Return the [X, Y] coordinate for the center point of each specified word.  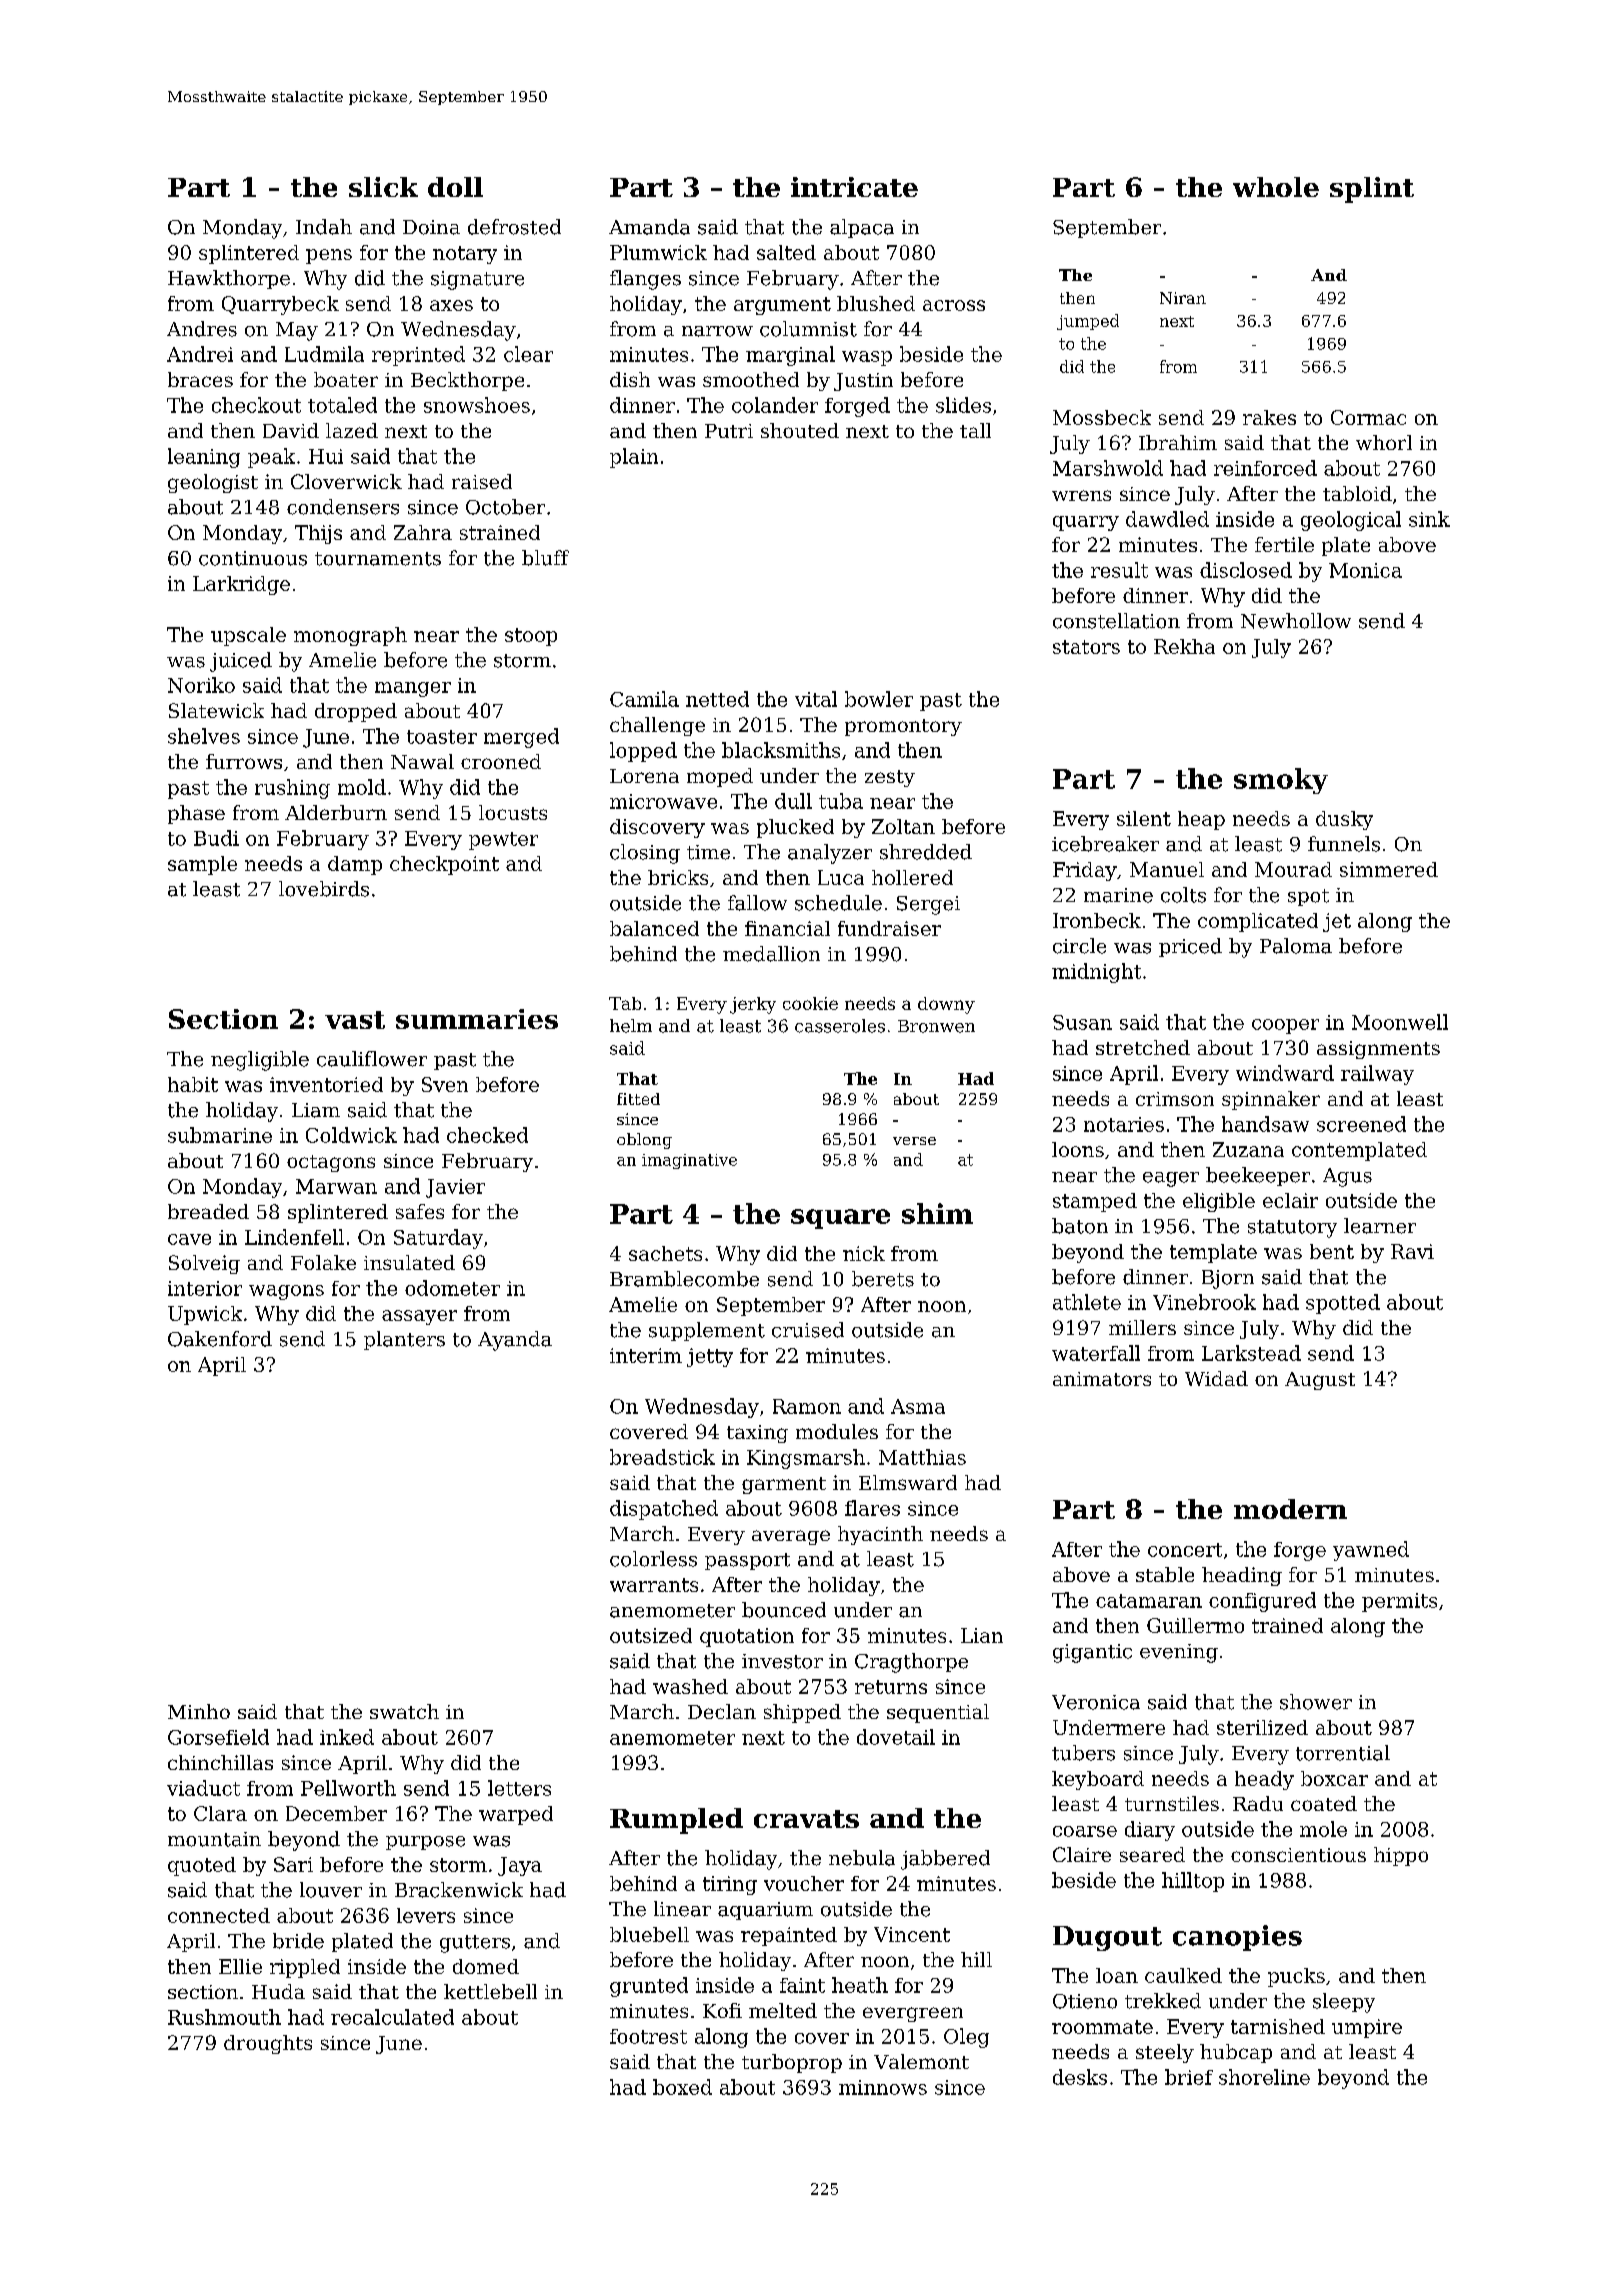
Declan [722, 1711]
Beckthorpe [467, 381]
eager [1171, 1179]
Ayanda [515, 1341]
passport [747, 1561]
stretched [1143, 1047]
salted [786, 252]
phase [196, 814]
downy [946, 1005]
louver [331, 1890]
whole [1276, 187]
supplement [707, 1331]
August [1320, 1381]
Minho [199, 1711]
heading [1242, 1576]
